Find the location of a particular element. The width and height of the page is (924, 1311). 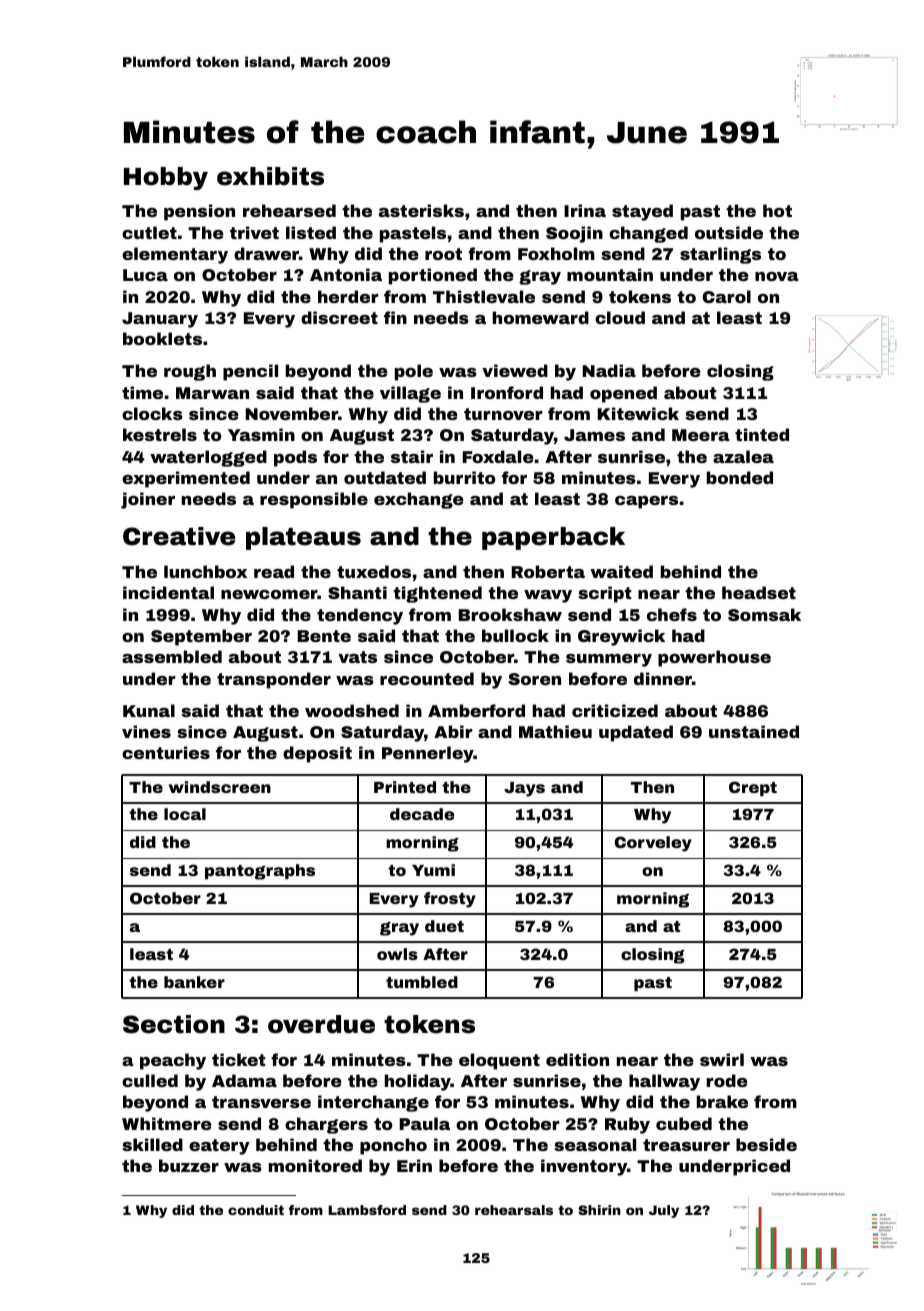

Corveley is located at coordinates (653, 844).
